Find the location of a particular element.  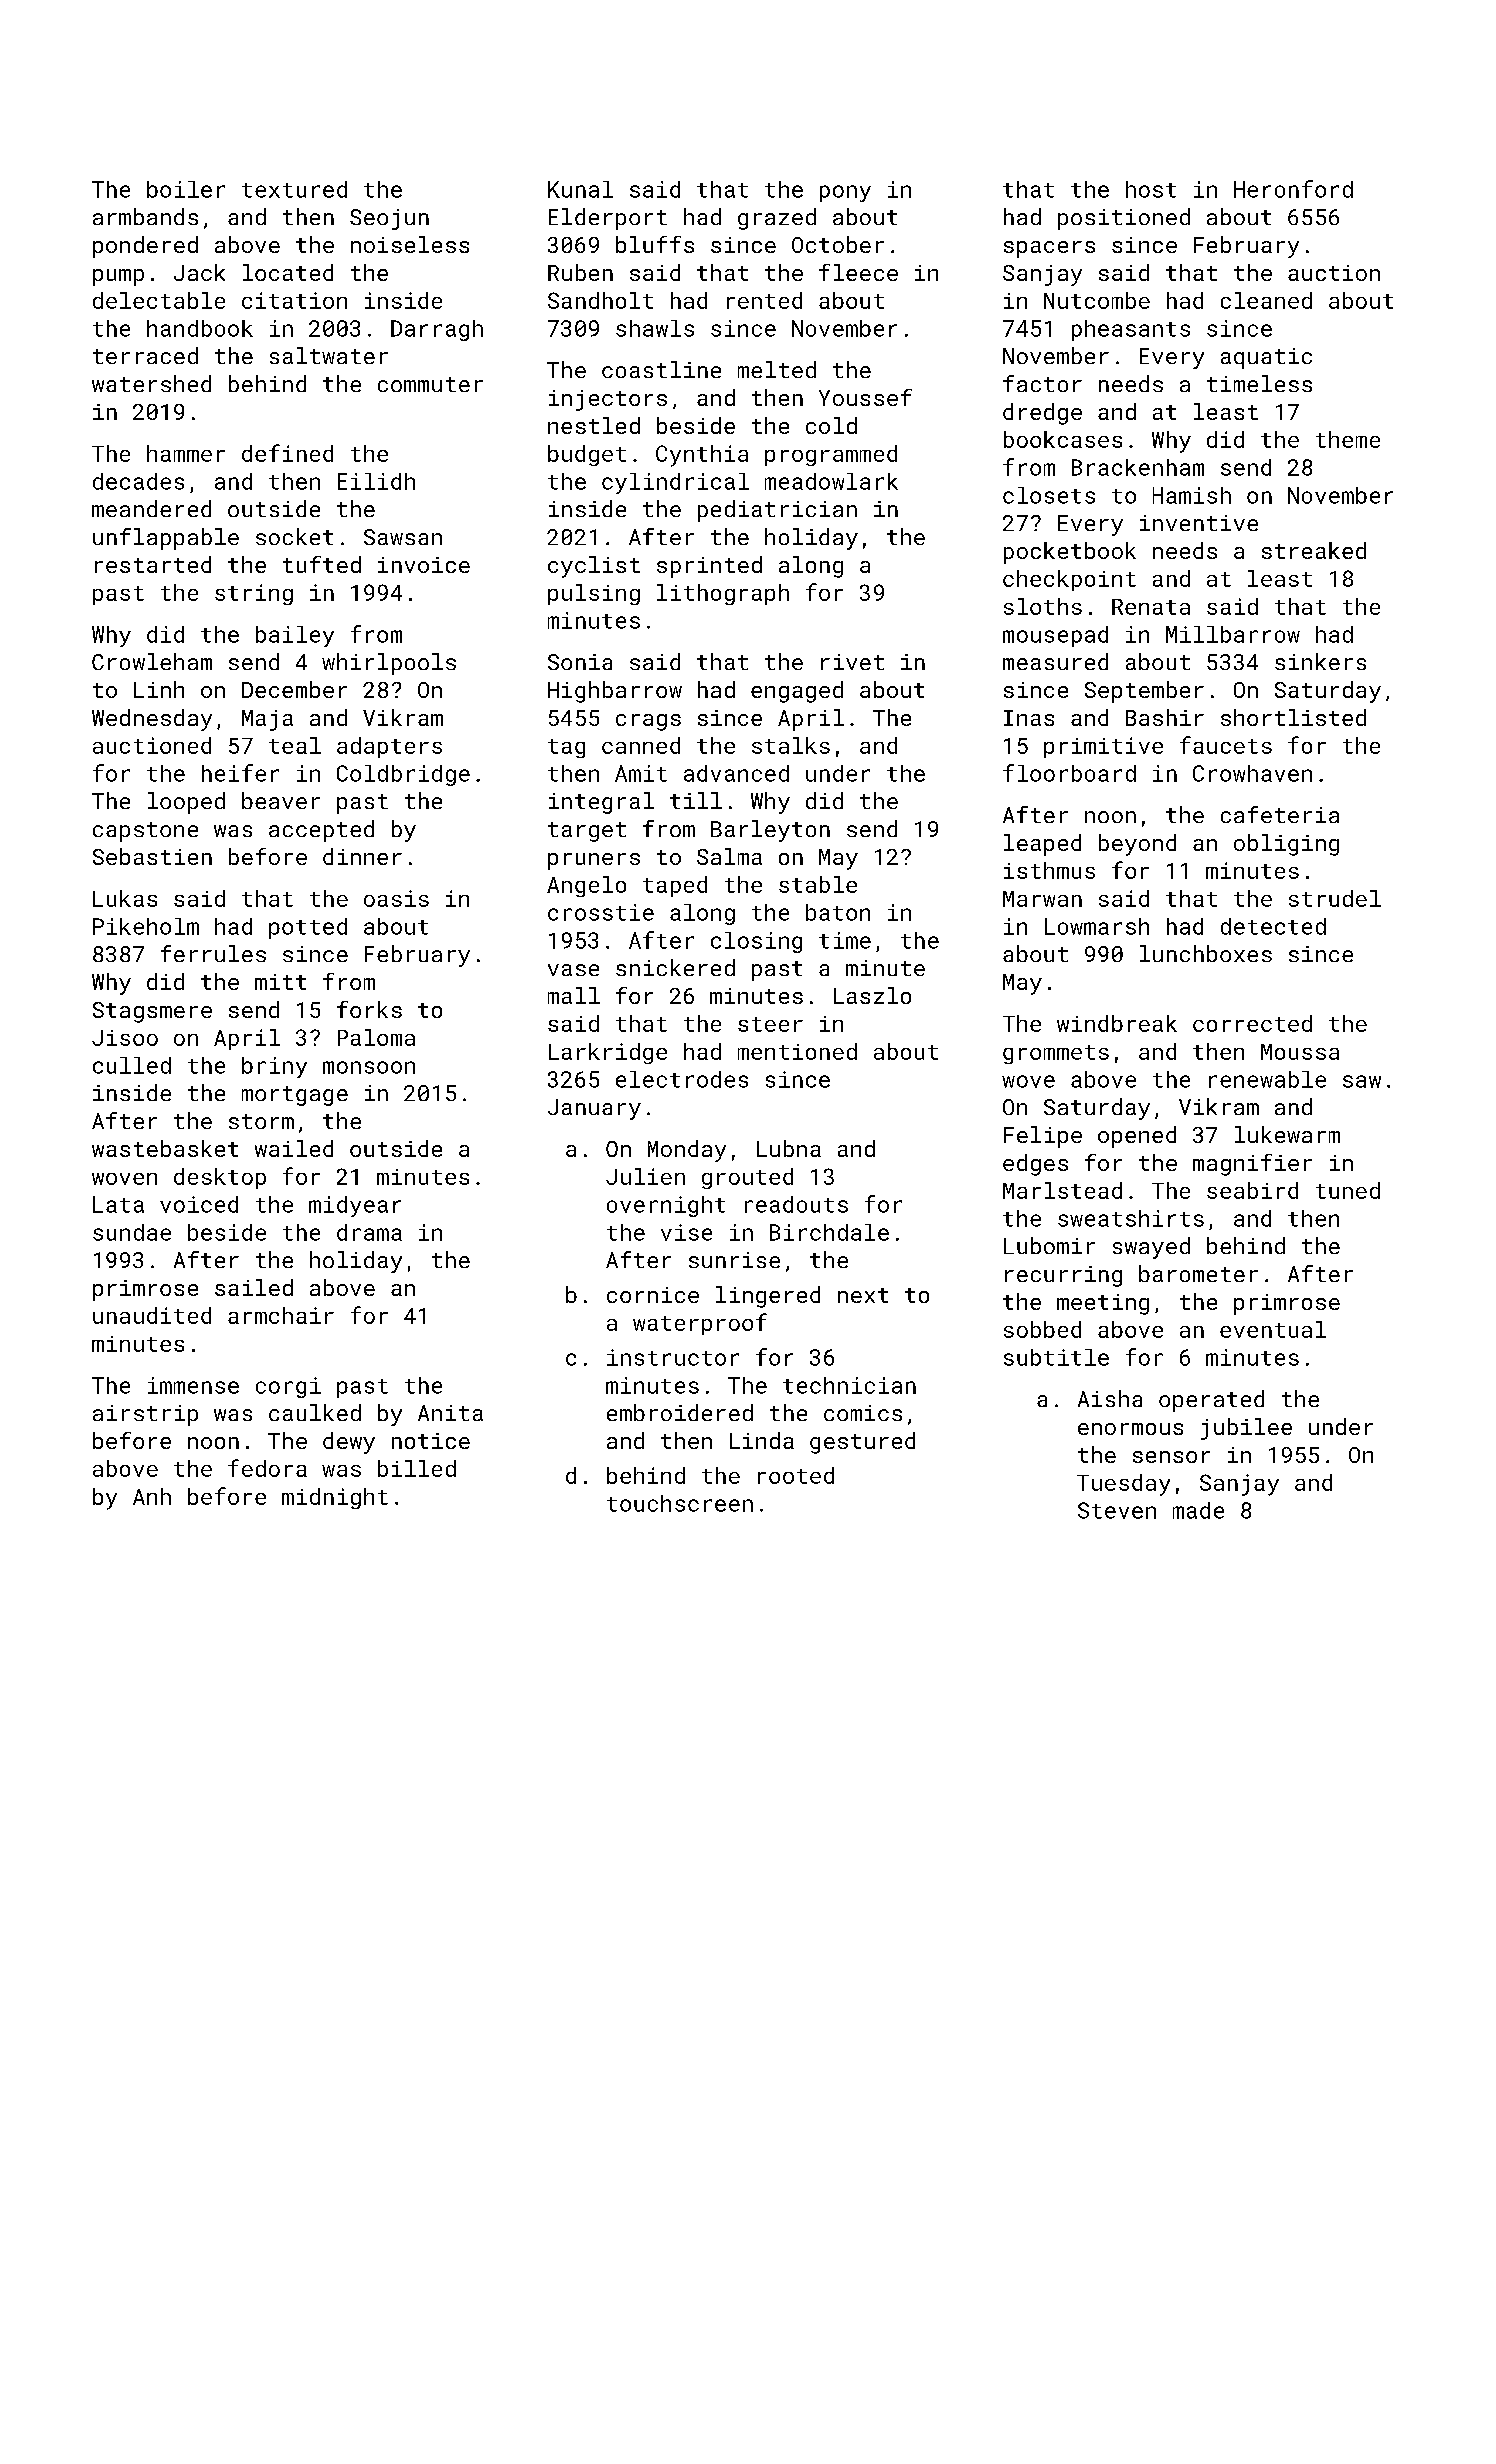

socket is located at coordinates (294, 536).
